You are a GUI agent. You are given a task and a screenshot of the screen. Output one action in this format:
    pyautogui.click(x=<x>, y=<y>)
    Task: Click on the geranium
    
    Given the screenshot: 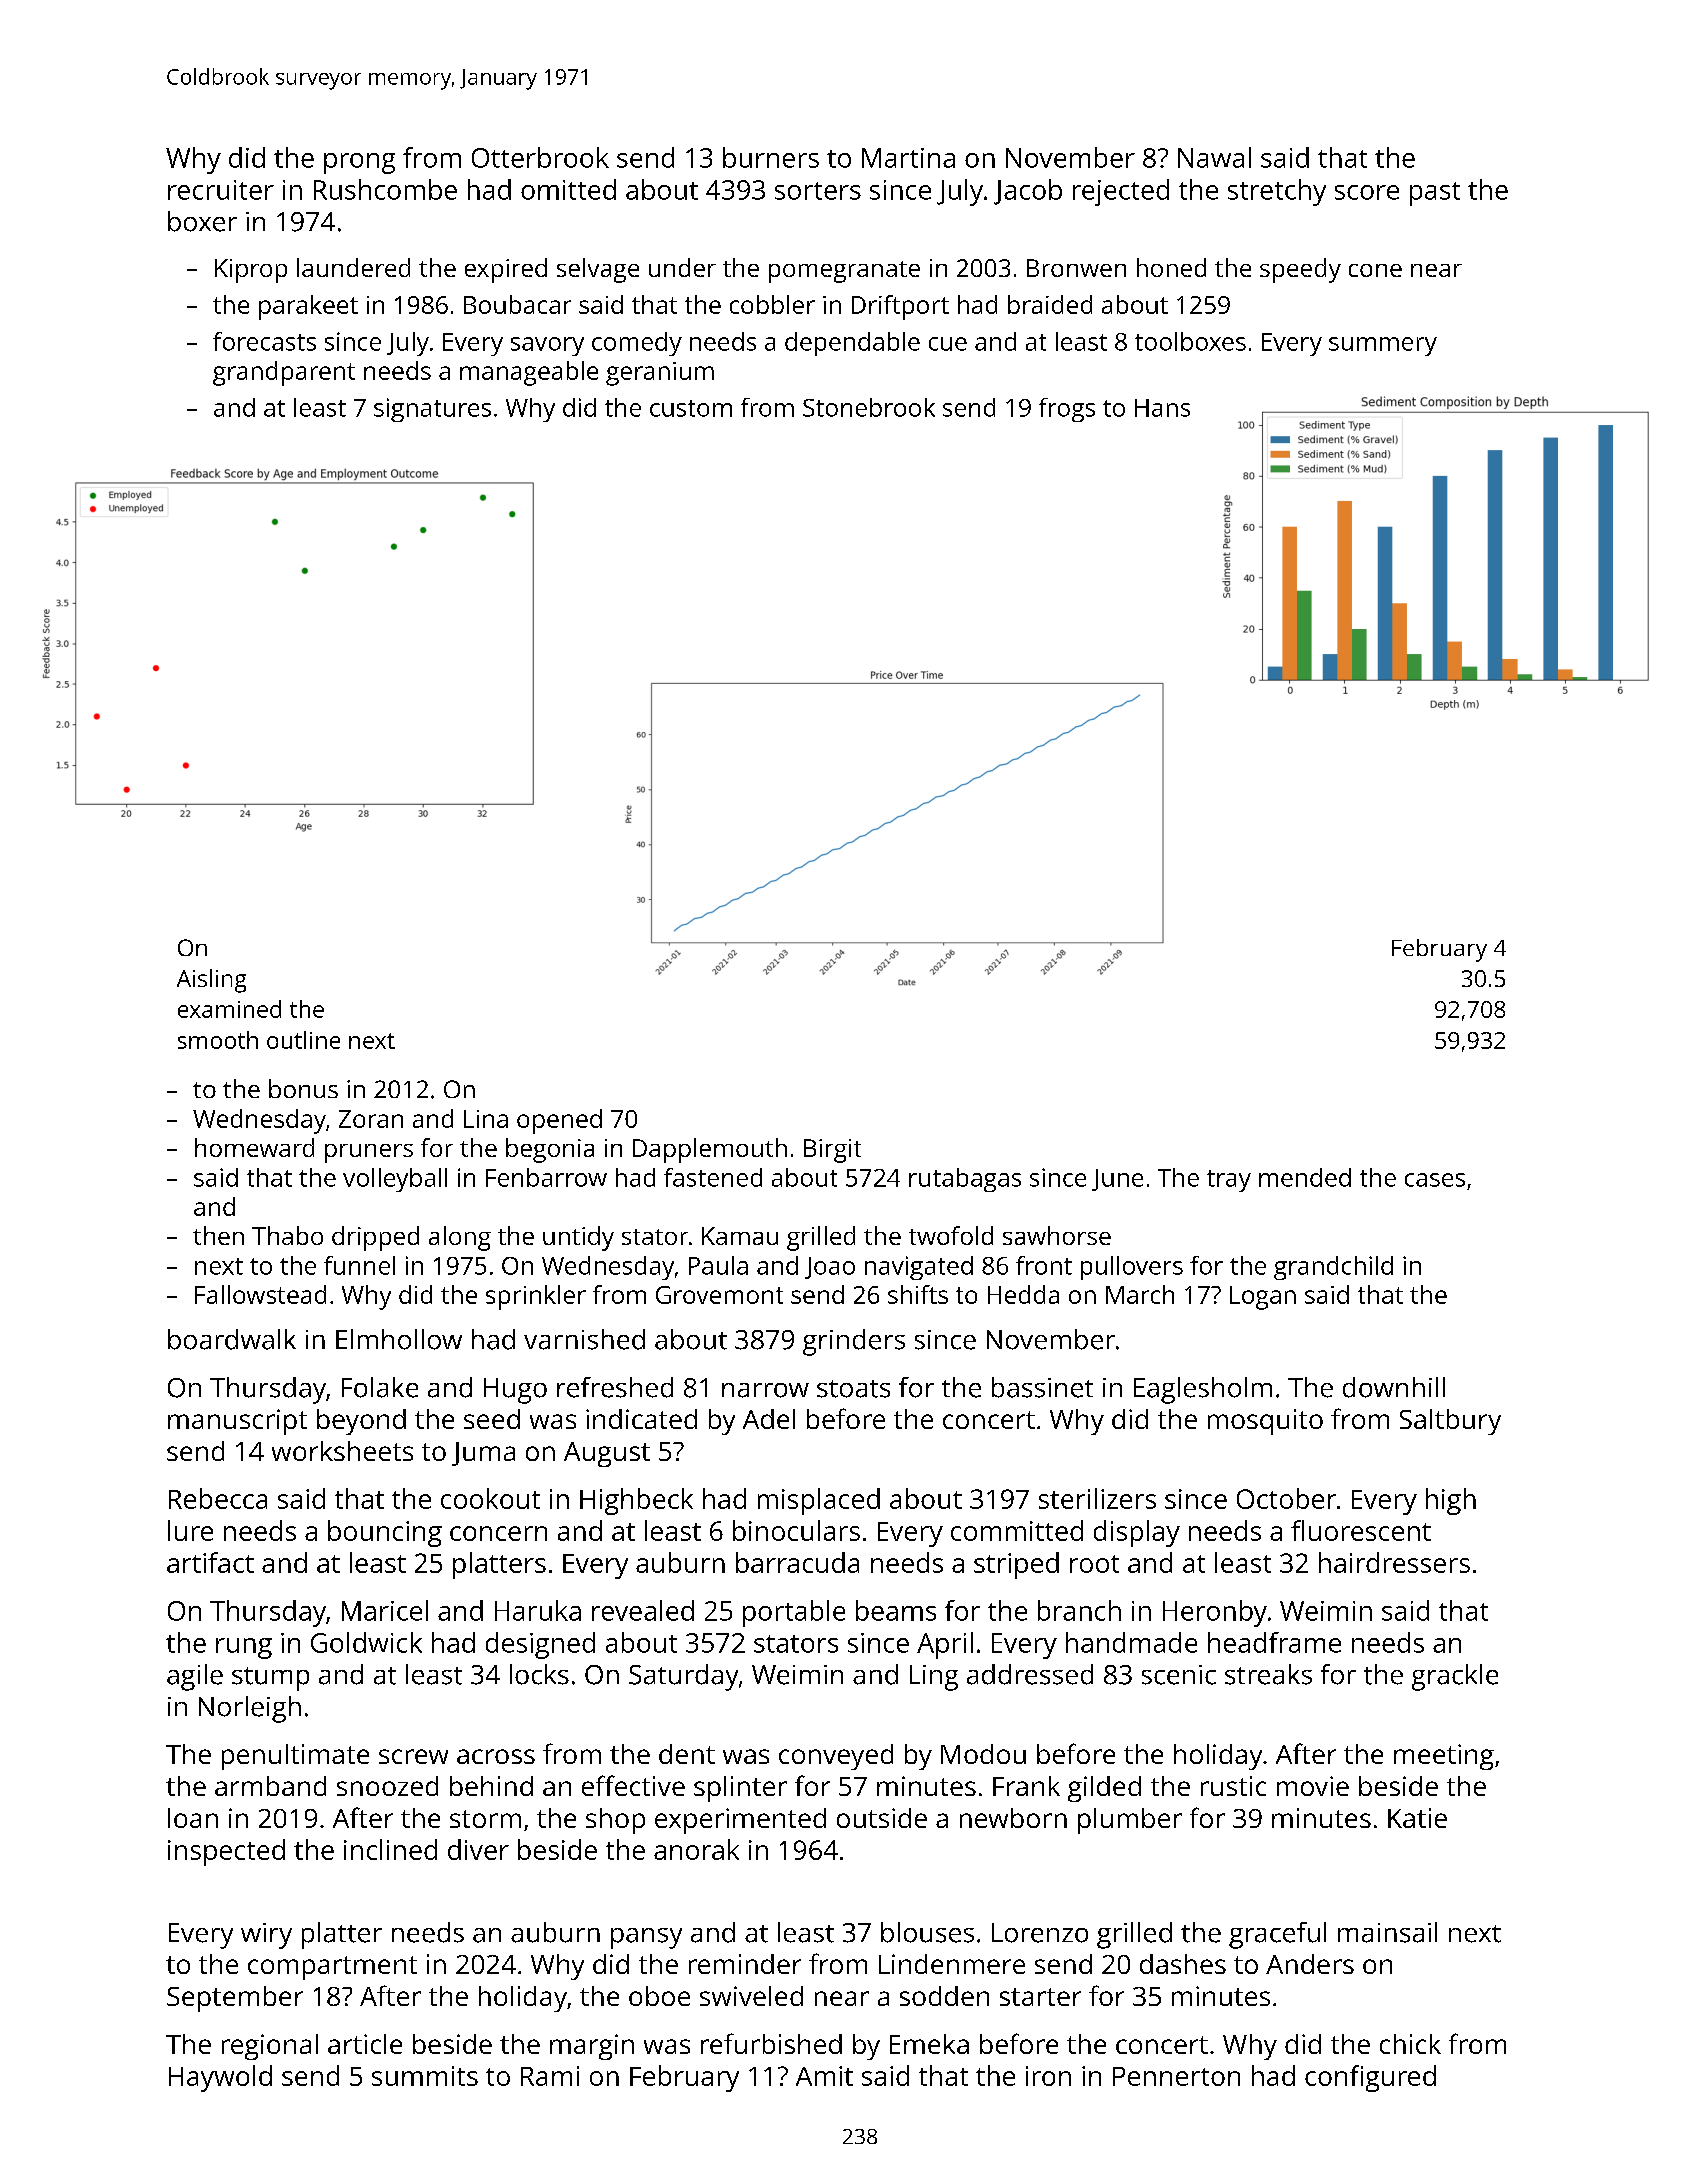 What is the action you would take?
    pyautogui.click(x=660, y=374)
